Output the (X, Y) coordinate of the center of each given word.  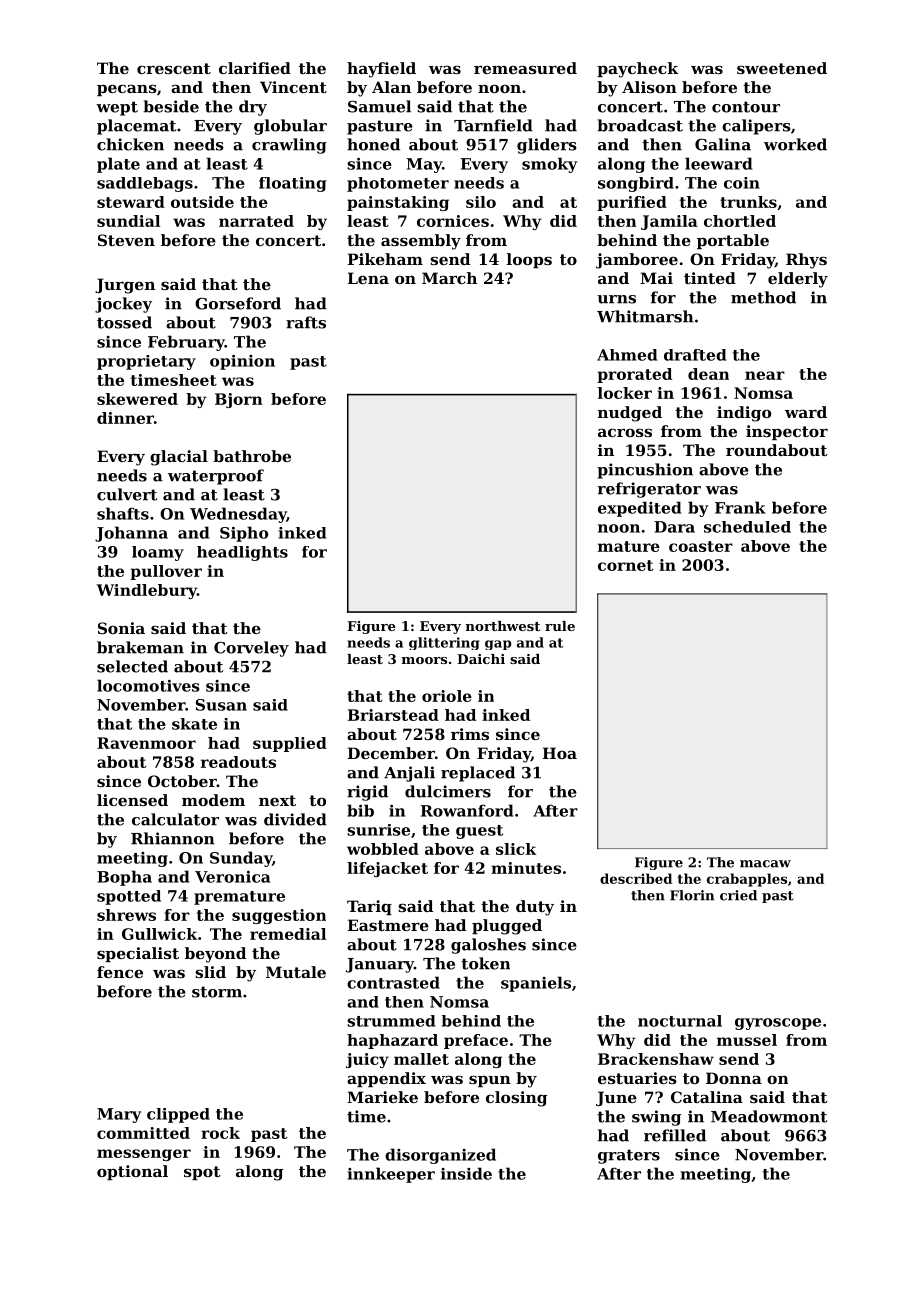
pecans (127, 90)
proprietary (146, 362)
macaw (765, 864)
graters (629, 1156)
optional (132, 1172)
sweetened (782, 68)
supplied (290, 744)
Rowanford (467, 810)
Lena (368, 278)
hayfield (381, 70)
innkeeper (391, 1175)
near (765, 375)
